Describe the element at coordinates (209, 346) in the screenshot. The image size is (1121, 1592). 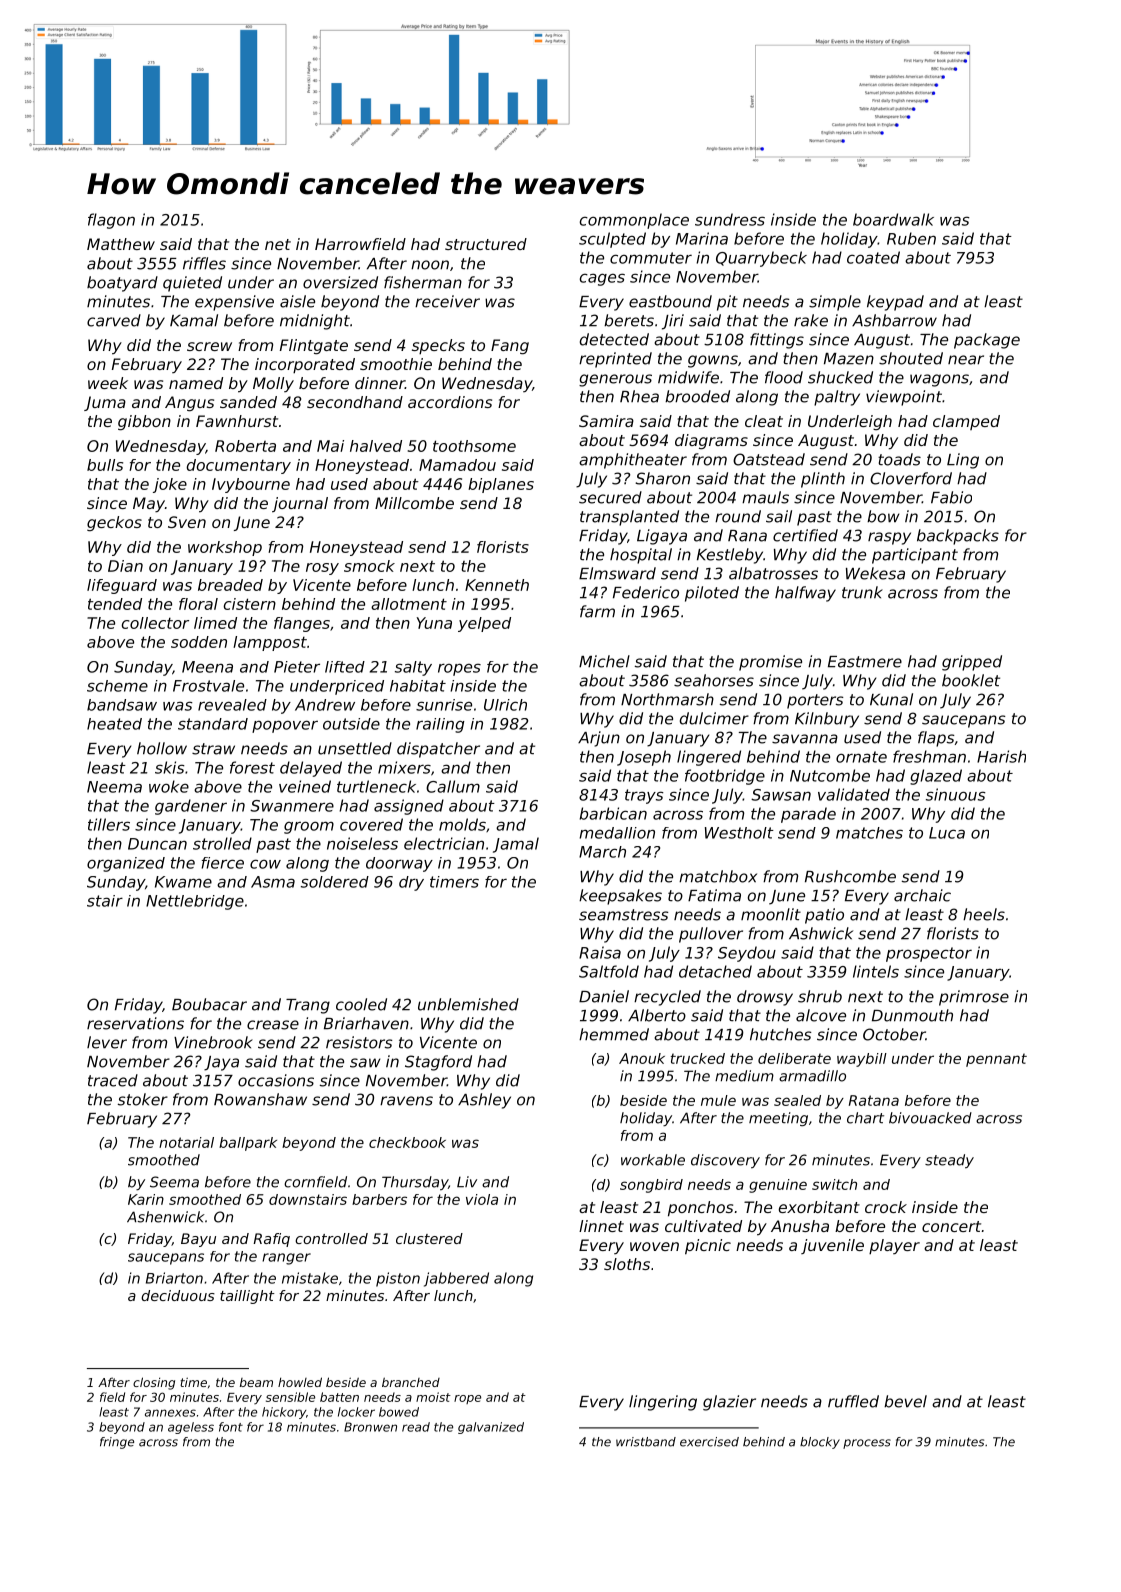
I see `screw` at that location.
